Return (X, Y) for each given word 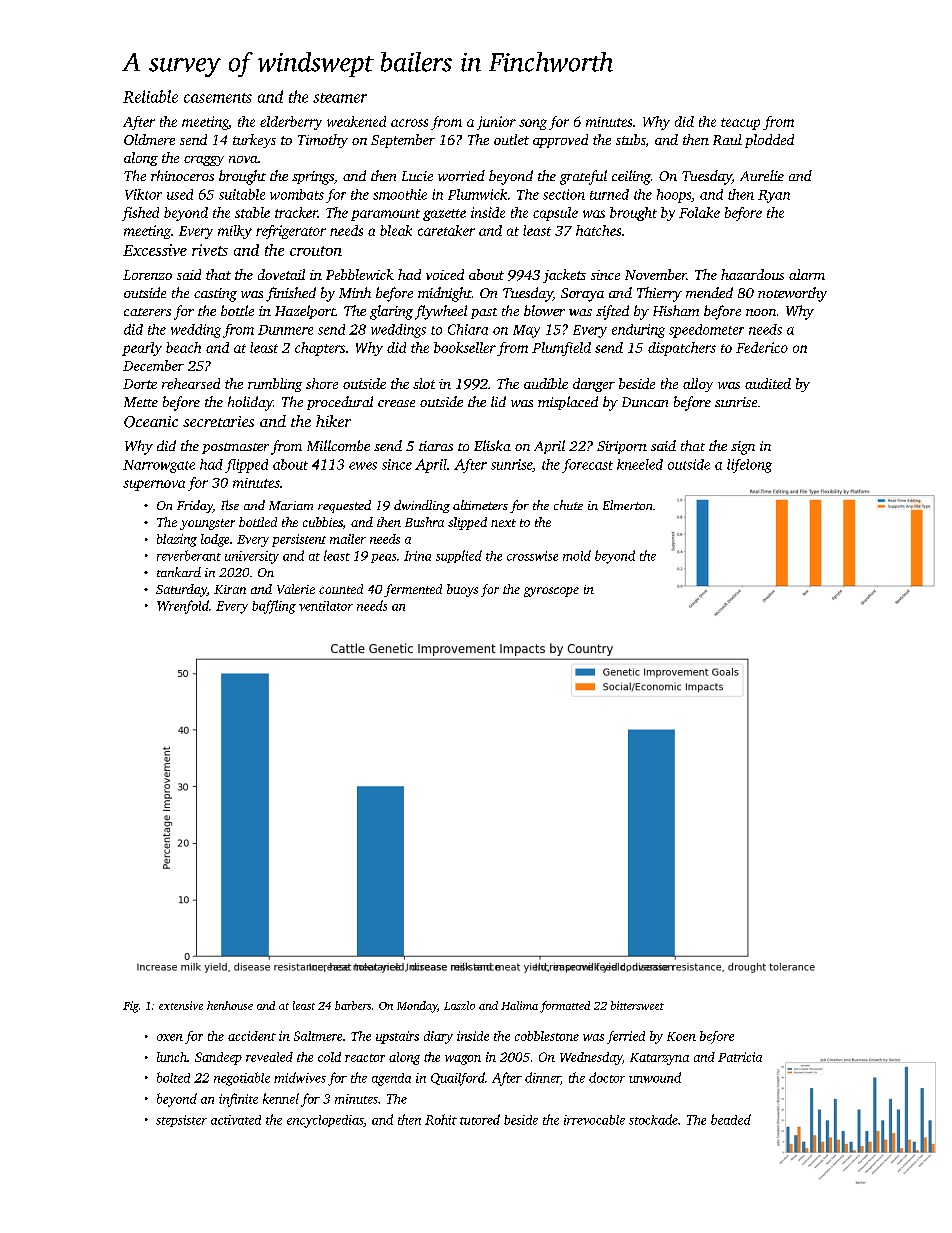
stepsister (181, 1121)
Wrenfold (183, 607)
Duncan (645, 402)
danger (594, 385)
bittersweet (637, 1005)
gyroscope (551, 592)
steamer (340, 98)
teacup (740, 124)
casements (218, 98)
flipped (246, 466)
